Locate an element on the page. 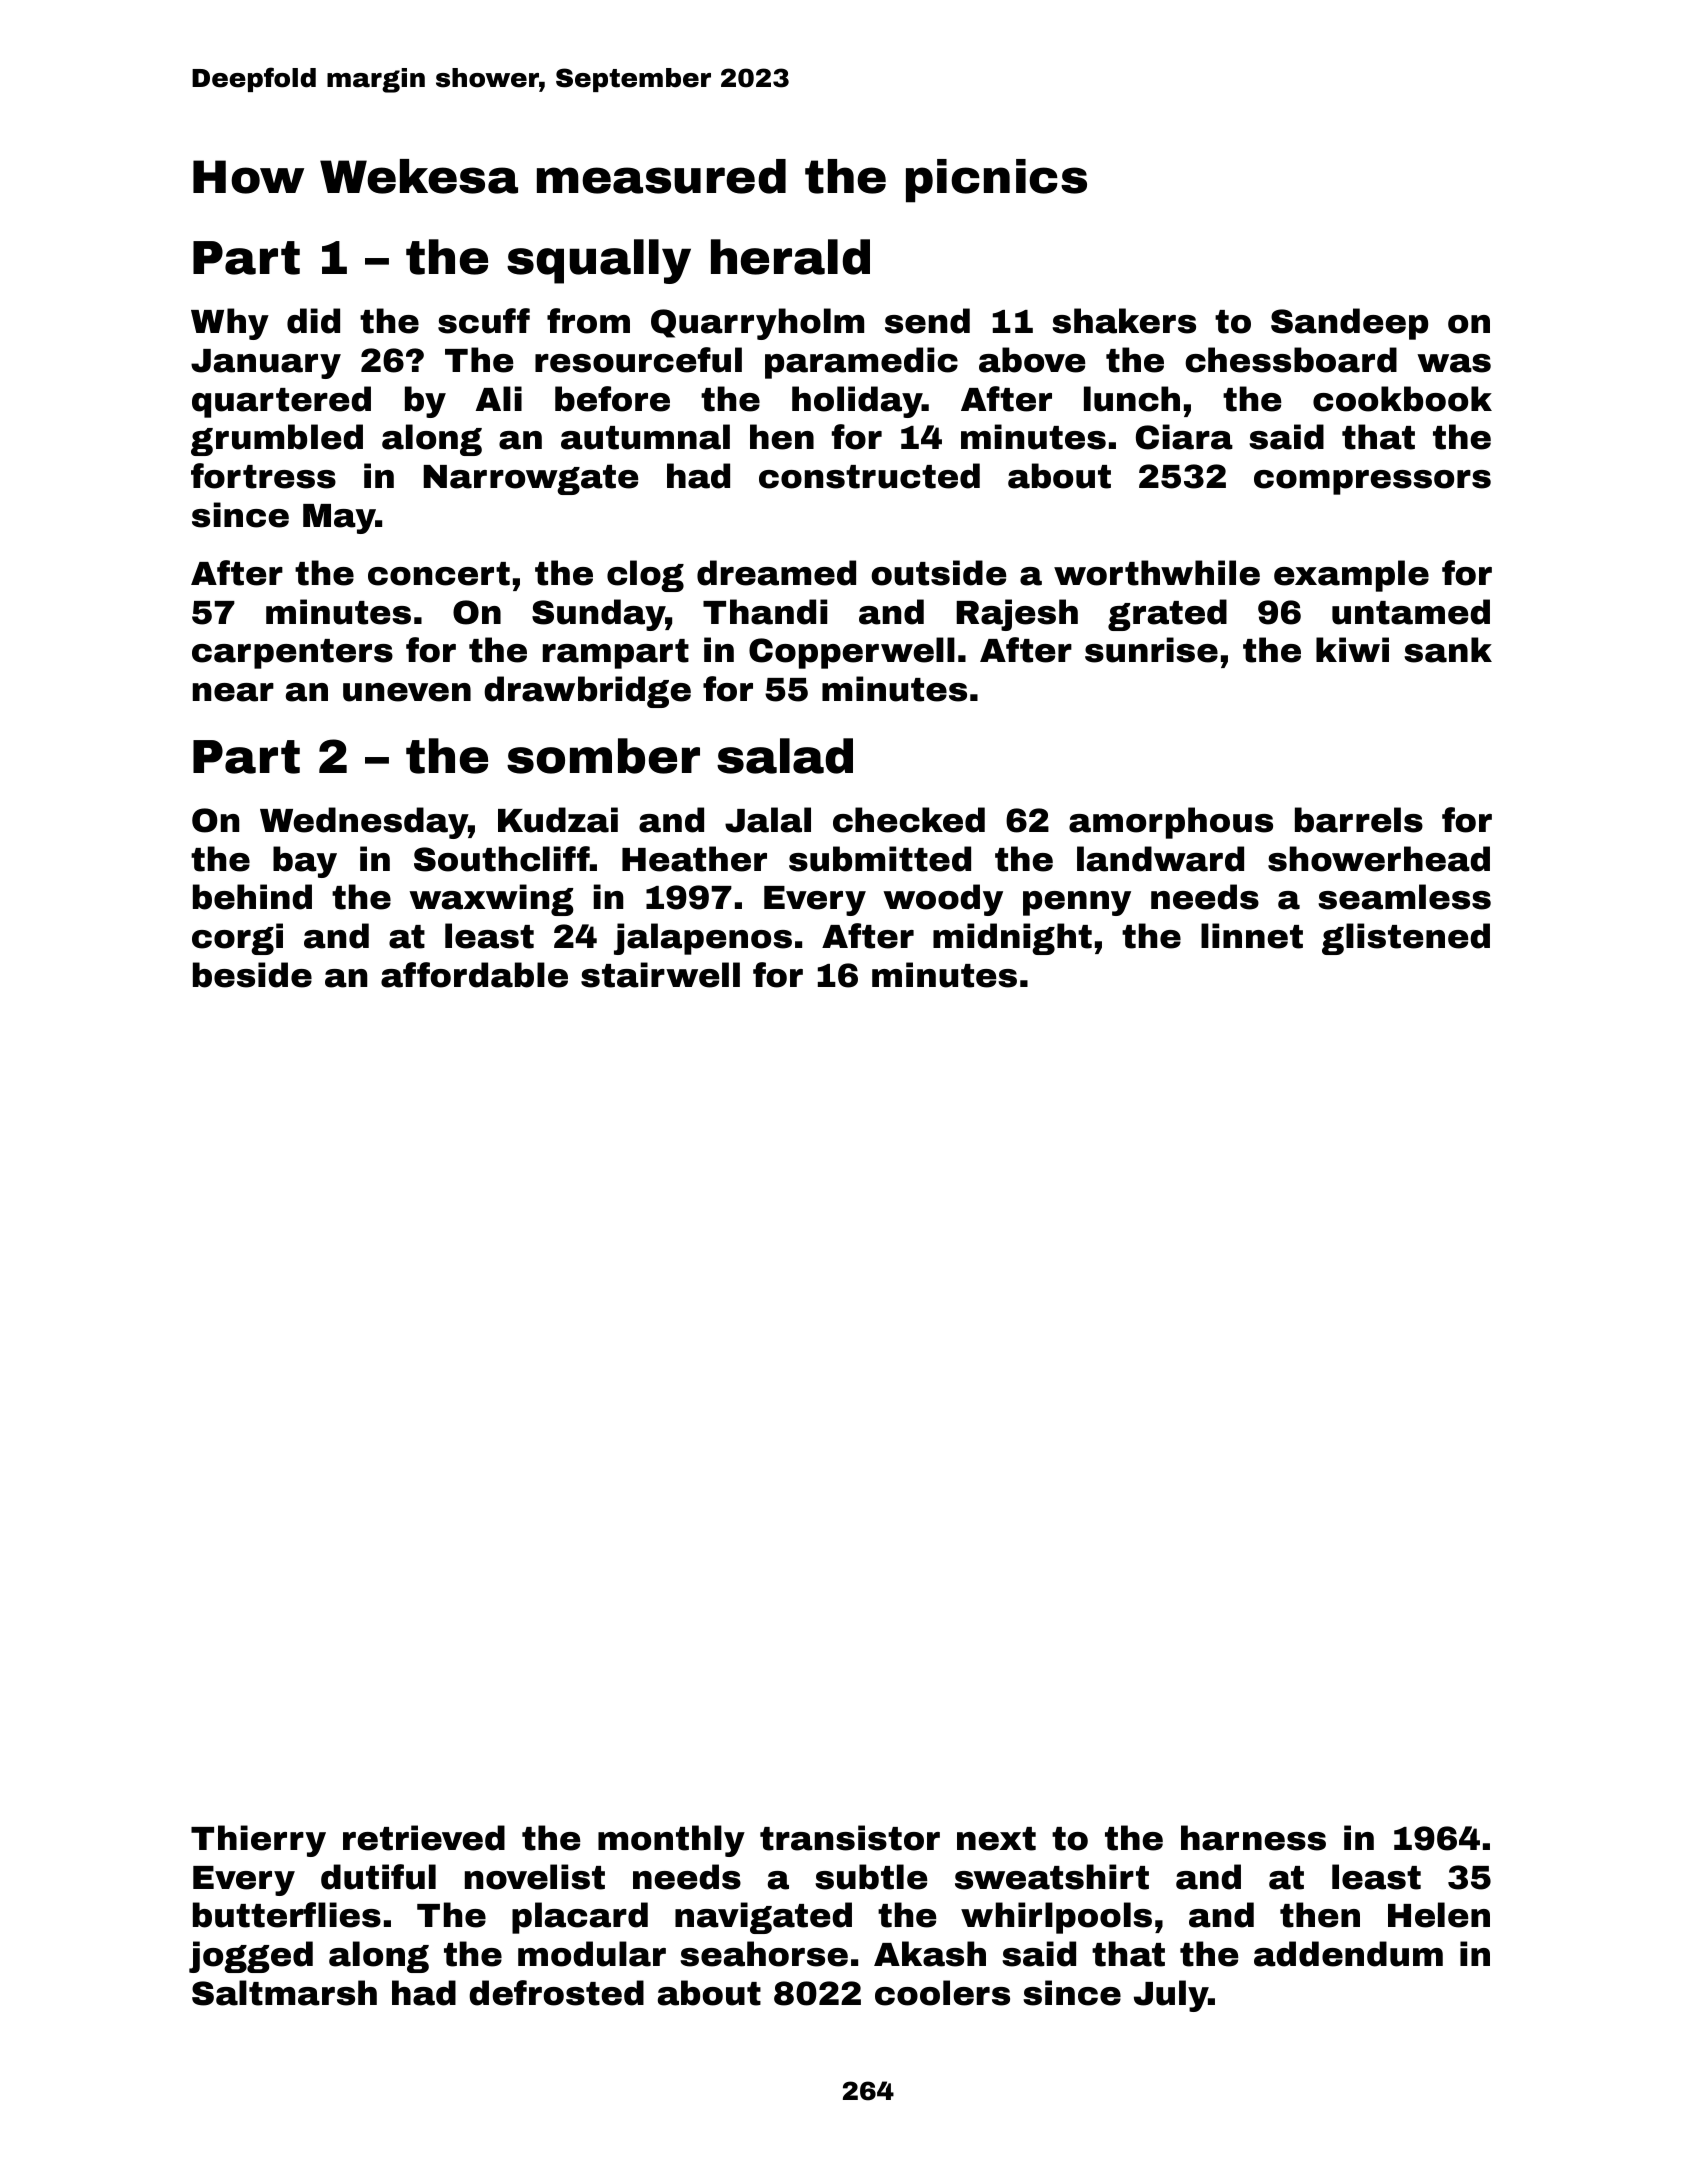 This page has width=1683, height=2178. midnight is located at coordinates (1012, 939).
